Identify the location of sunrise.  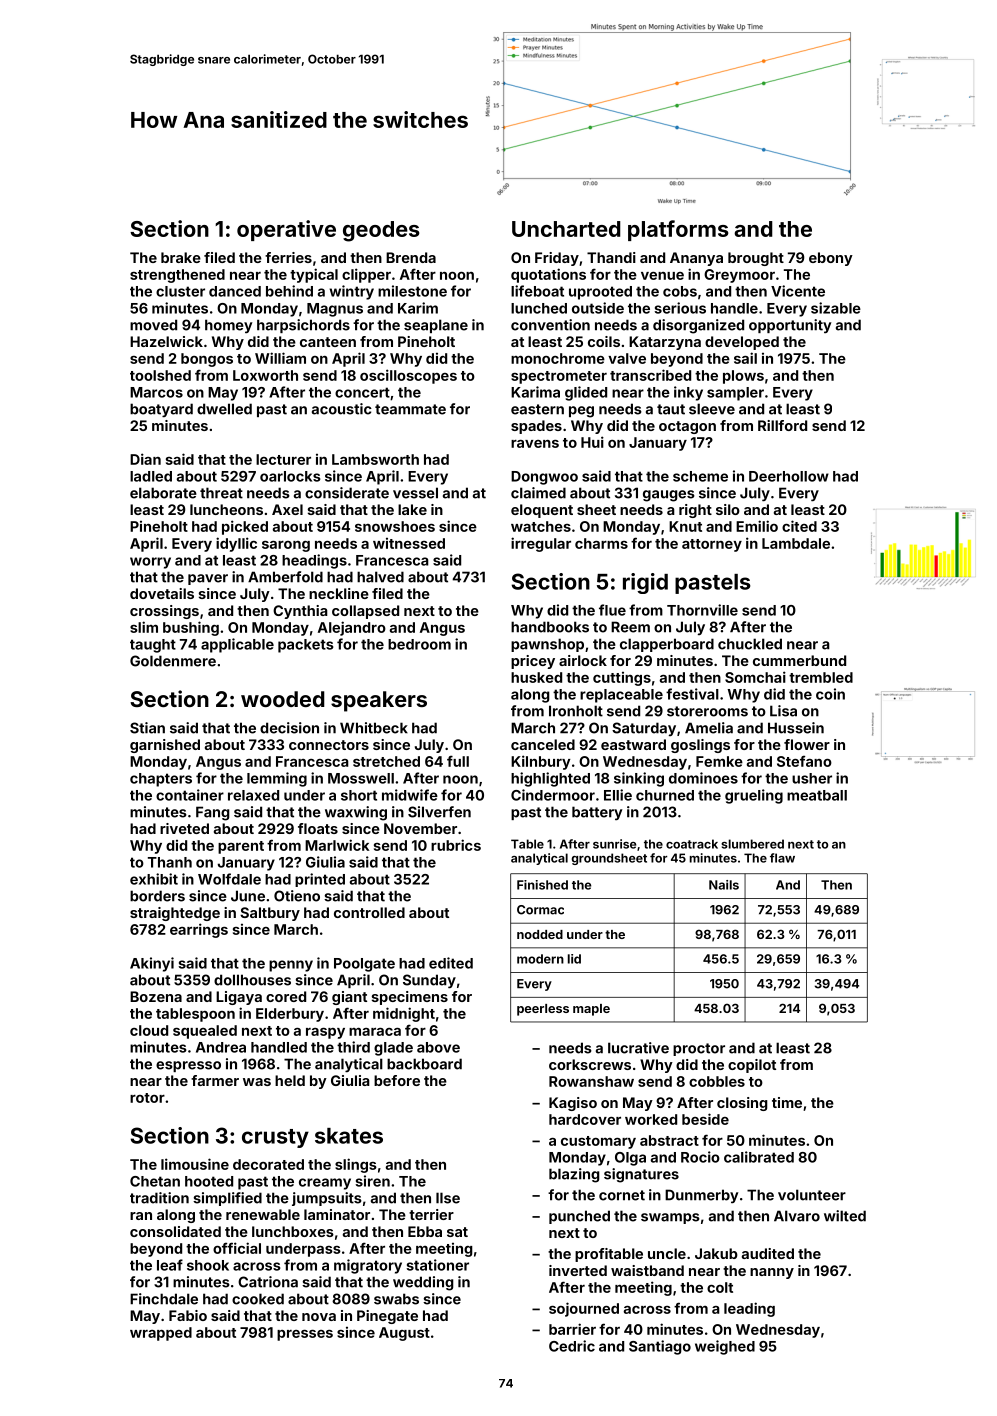
(614, 844).
